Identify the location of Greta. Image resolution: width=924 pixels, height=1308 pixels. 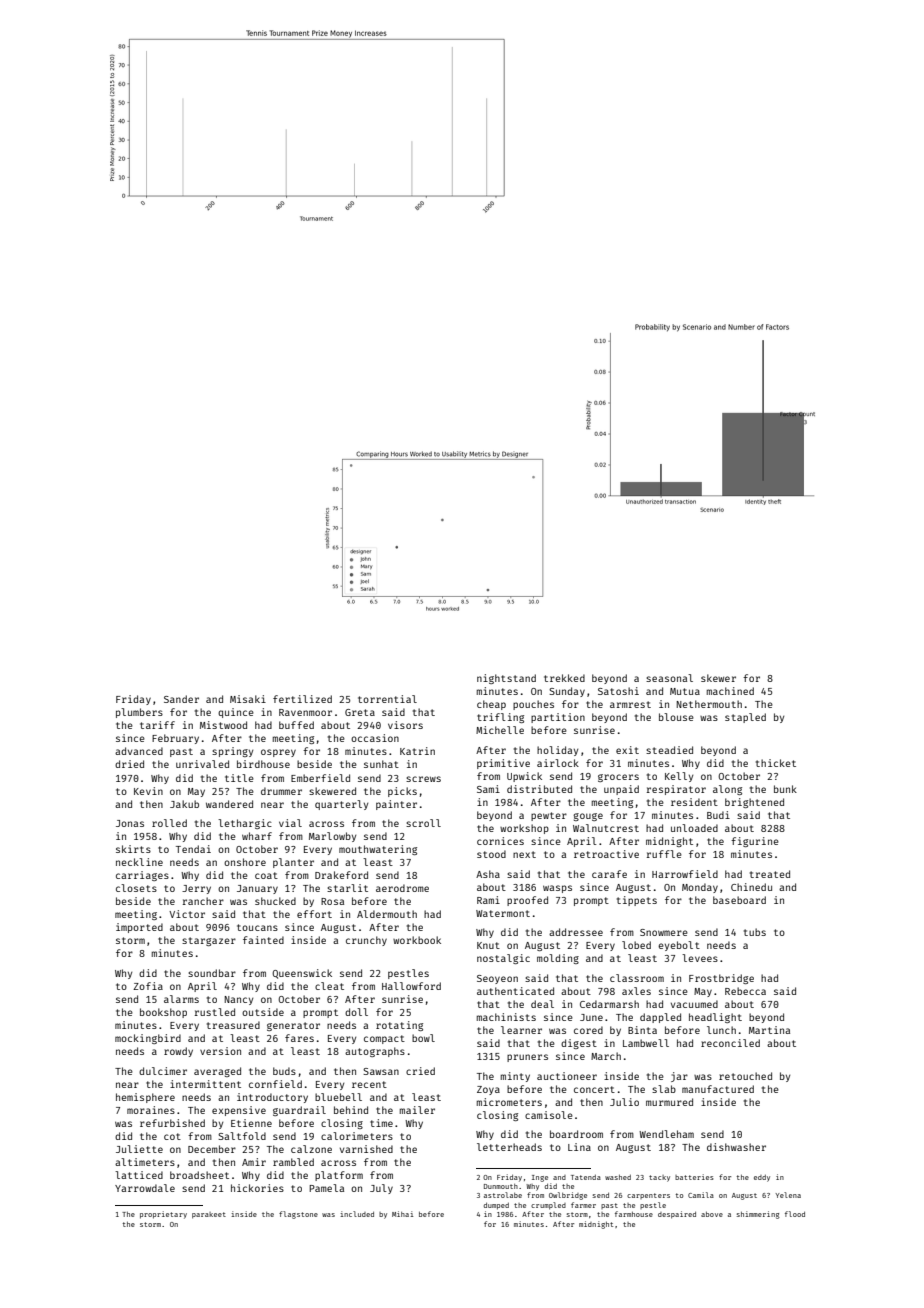
(360, 712).
